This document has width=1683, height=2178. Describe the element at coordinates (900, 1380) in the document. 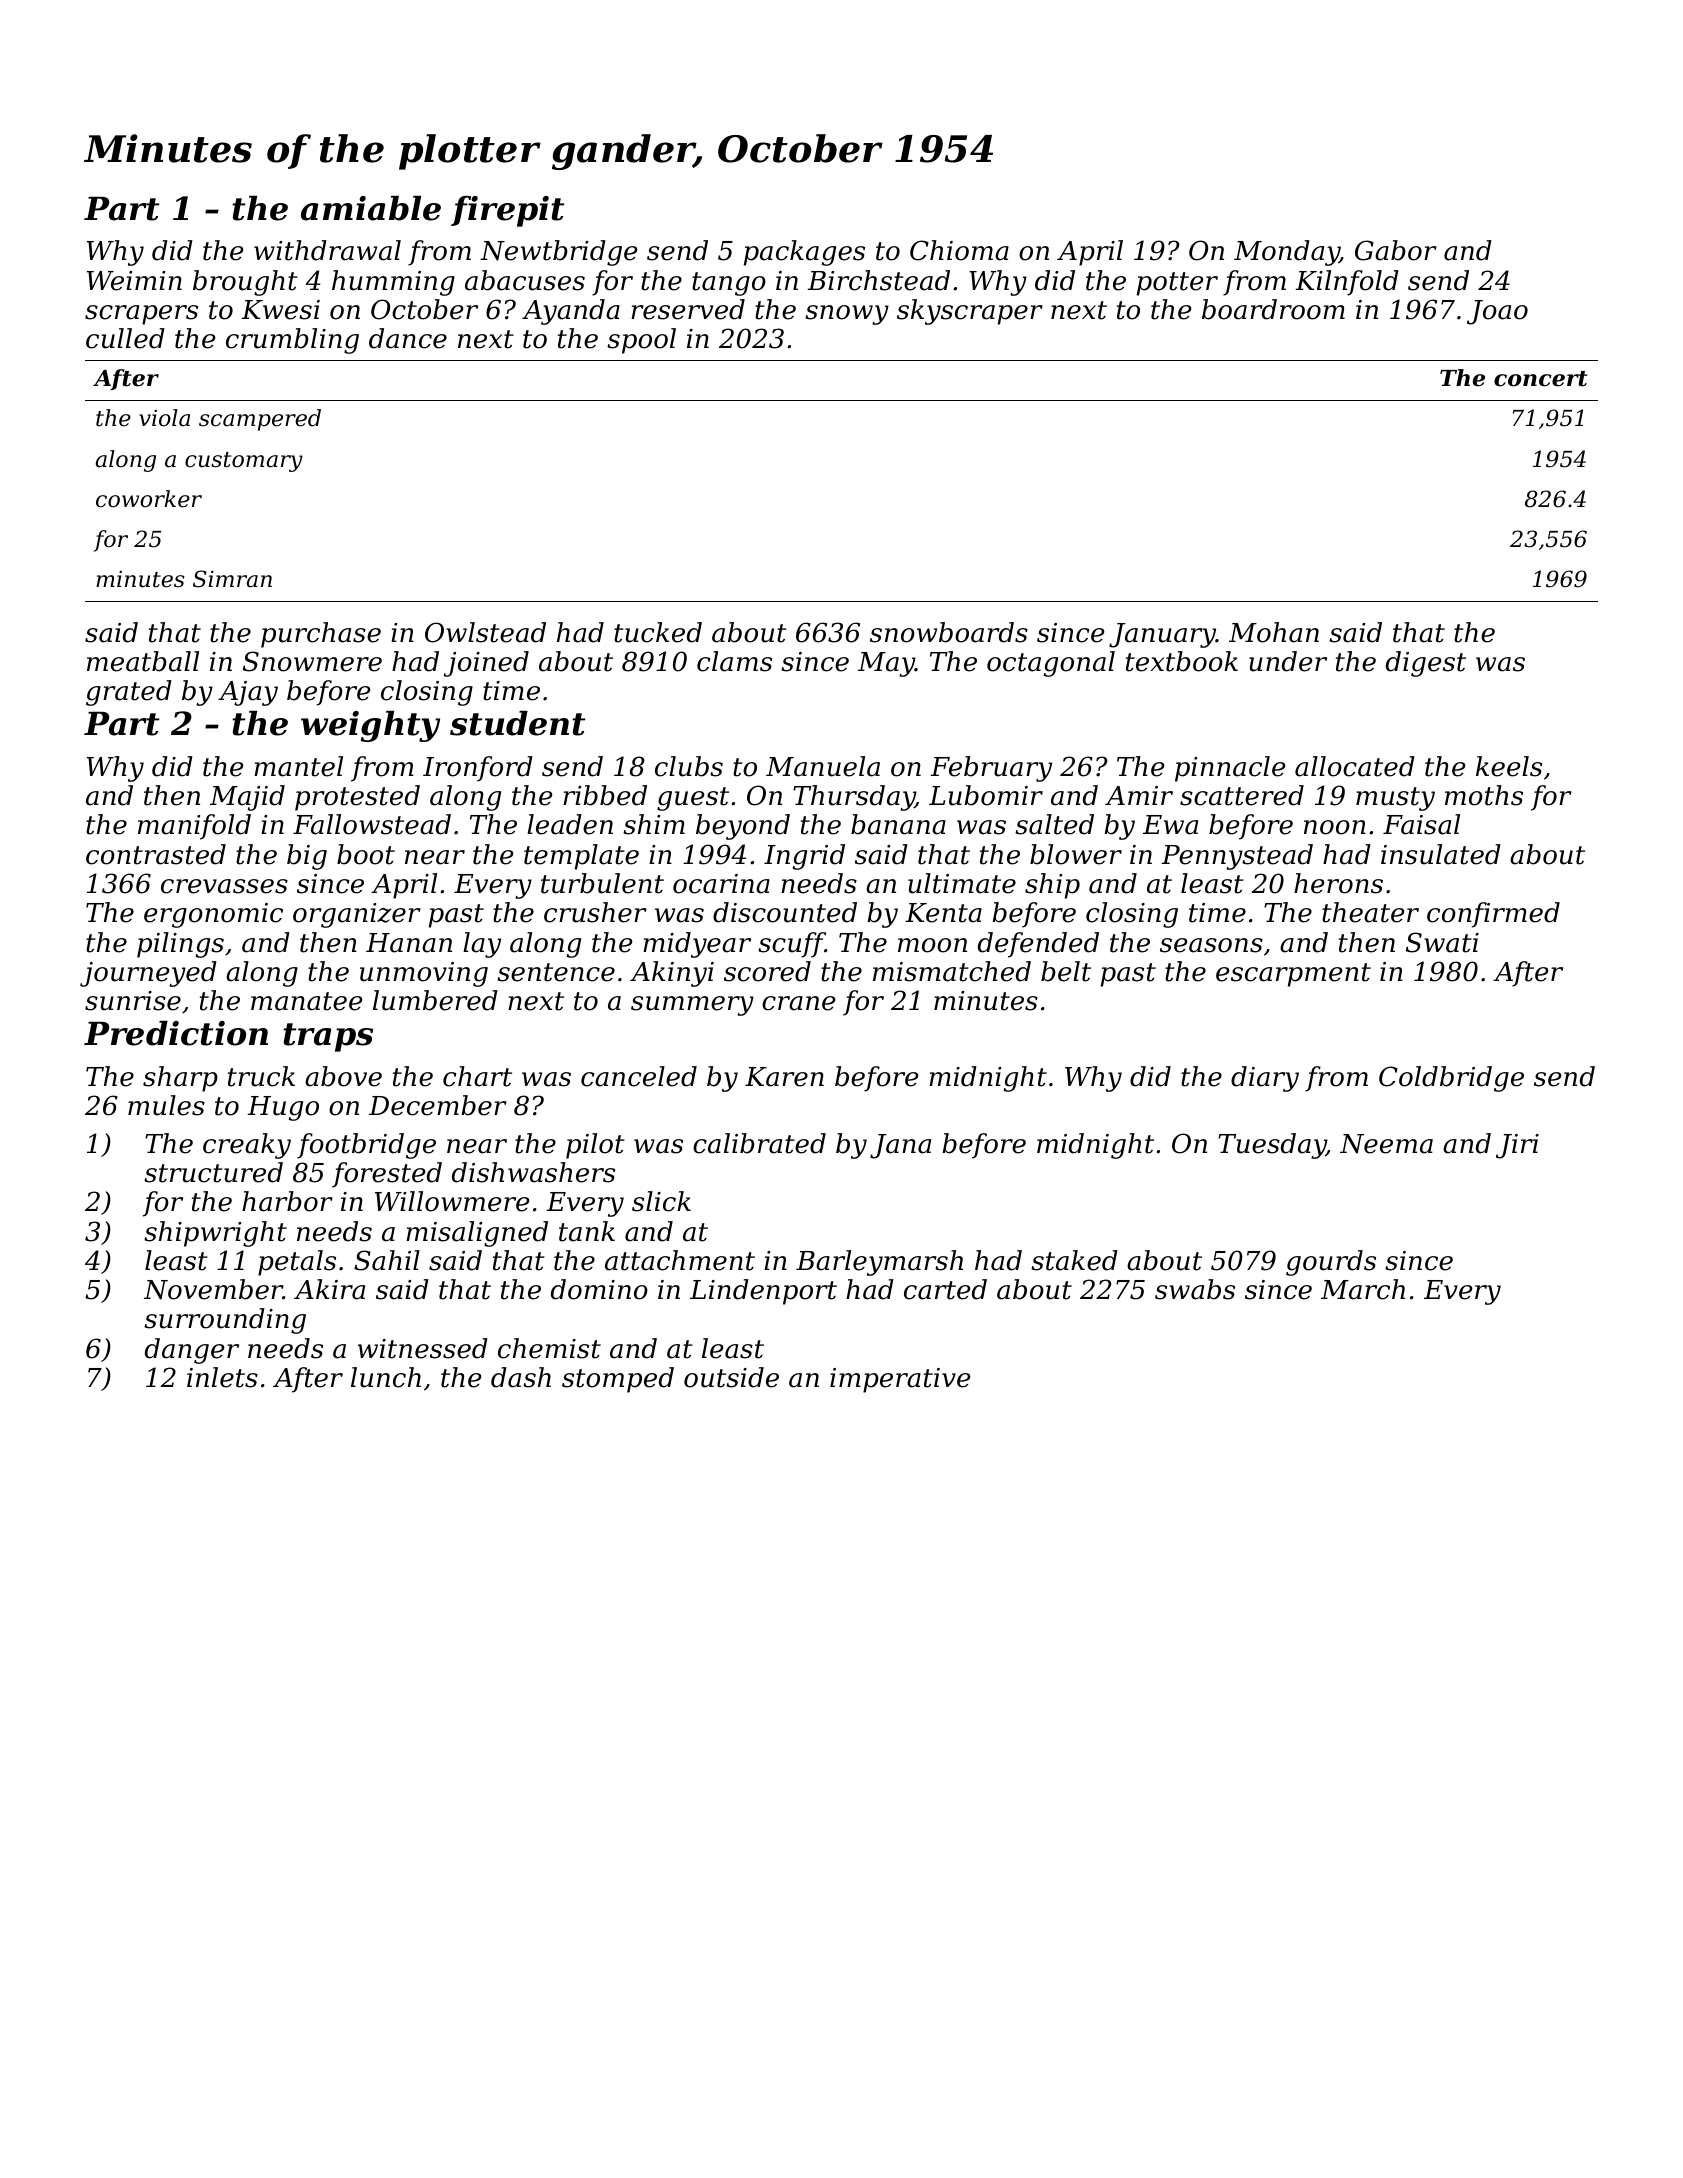

I see `imperative` at that location.
